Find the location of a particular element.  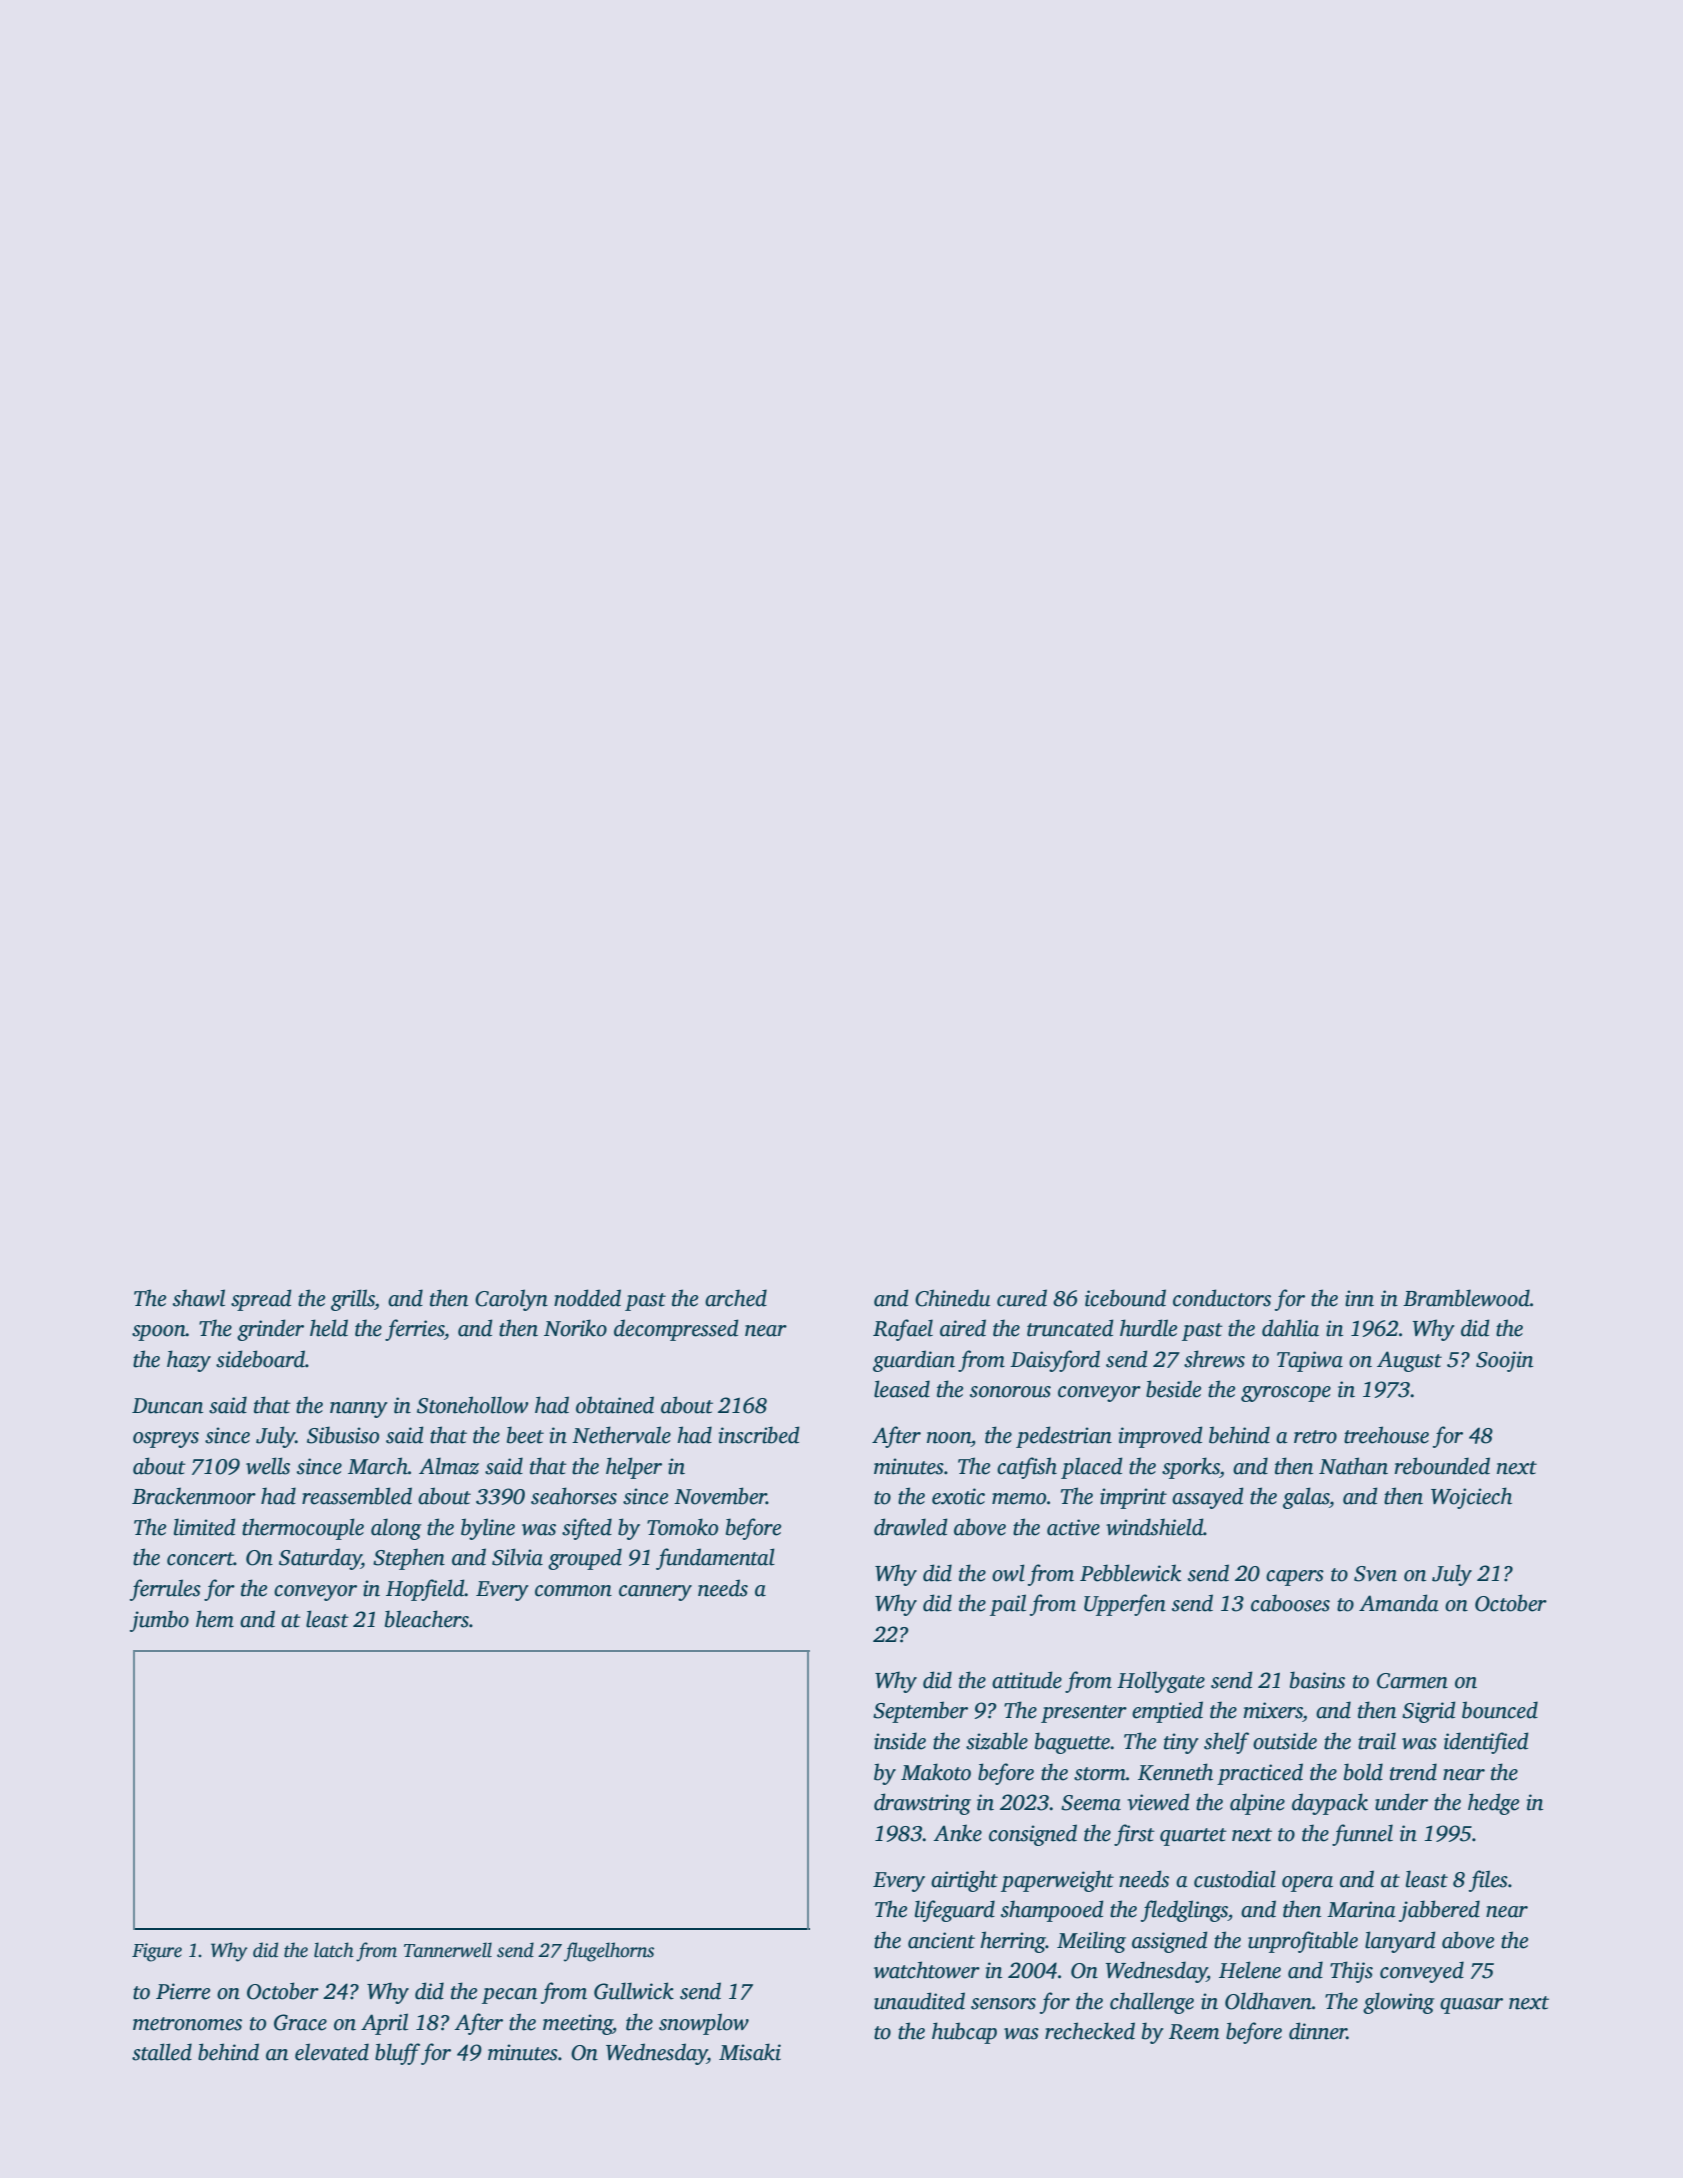

Soojin is located at coordinates (1504, 1361).
